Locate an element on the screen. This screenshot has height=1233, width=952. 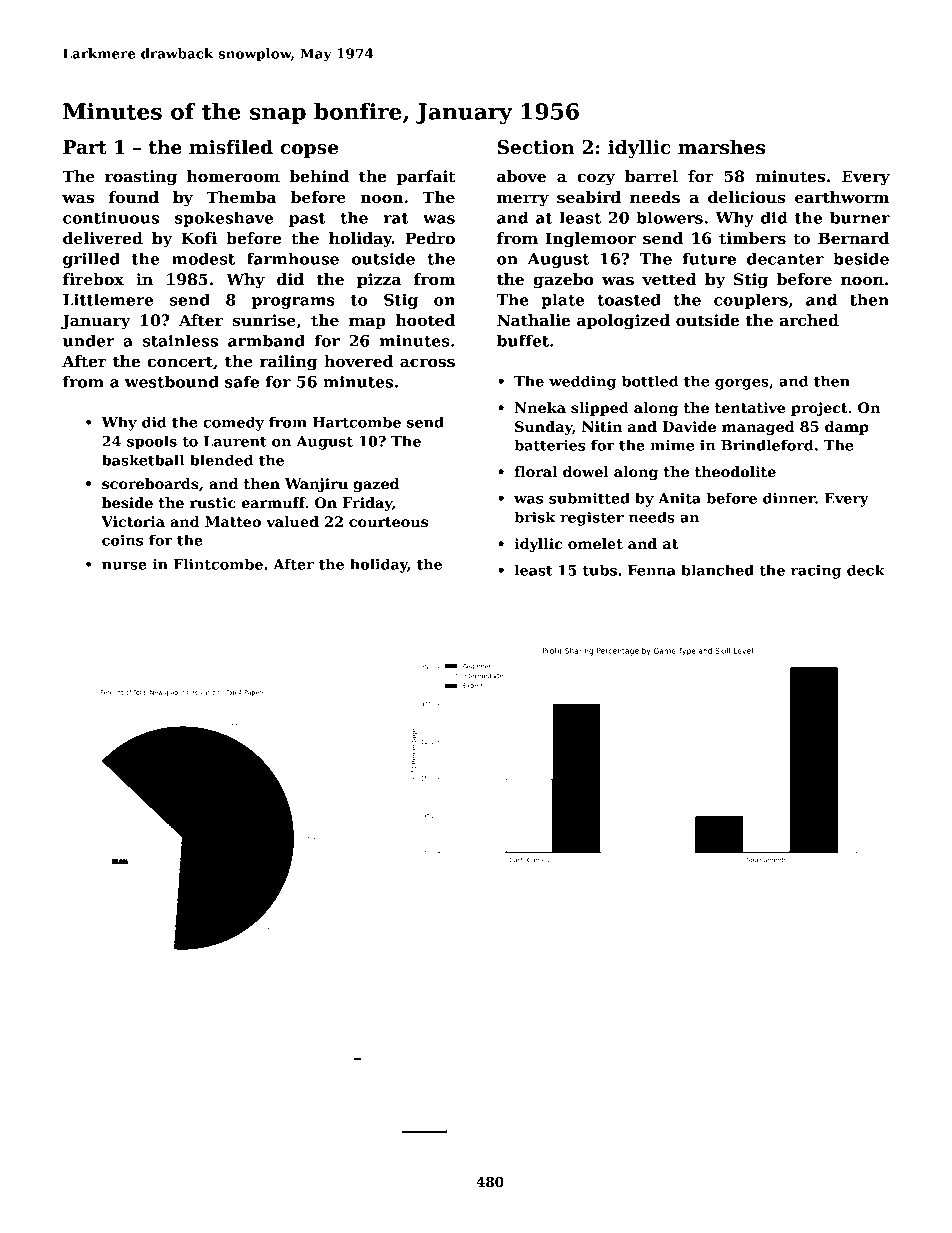
omelet is located at coordinates (595, 543).
